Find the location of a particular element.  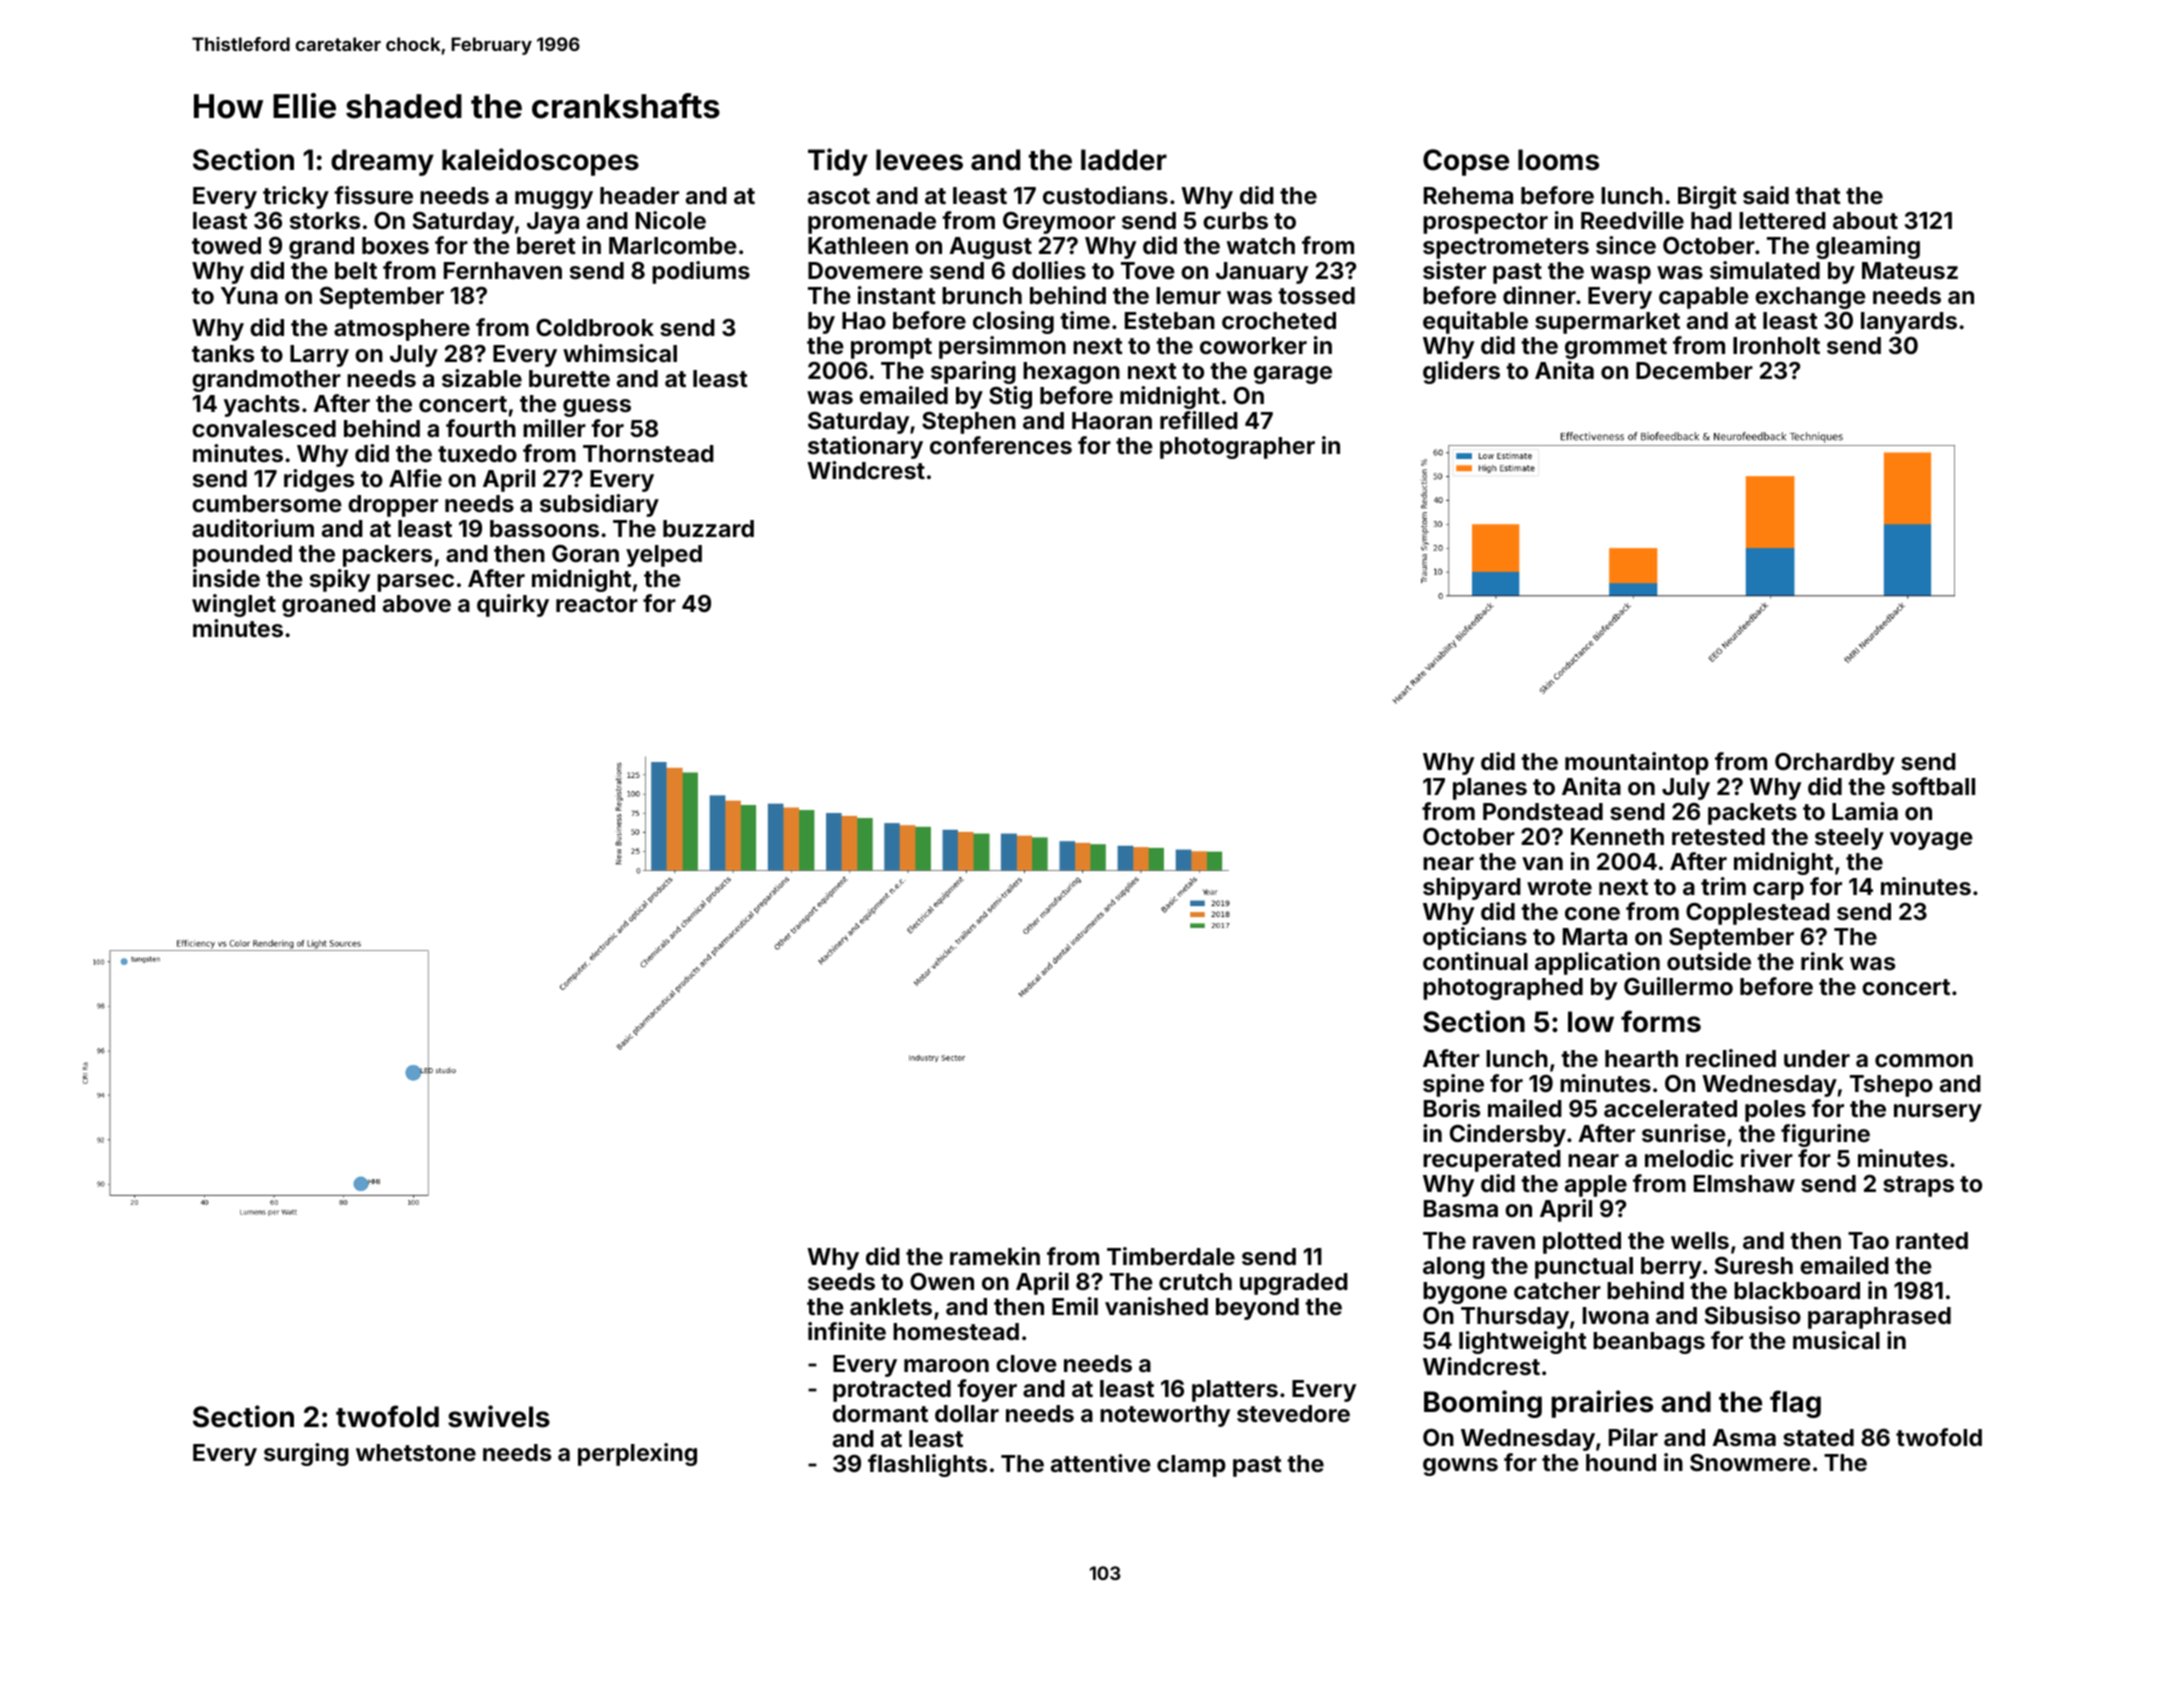

dreamy is located at coordinates (382, 162).
